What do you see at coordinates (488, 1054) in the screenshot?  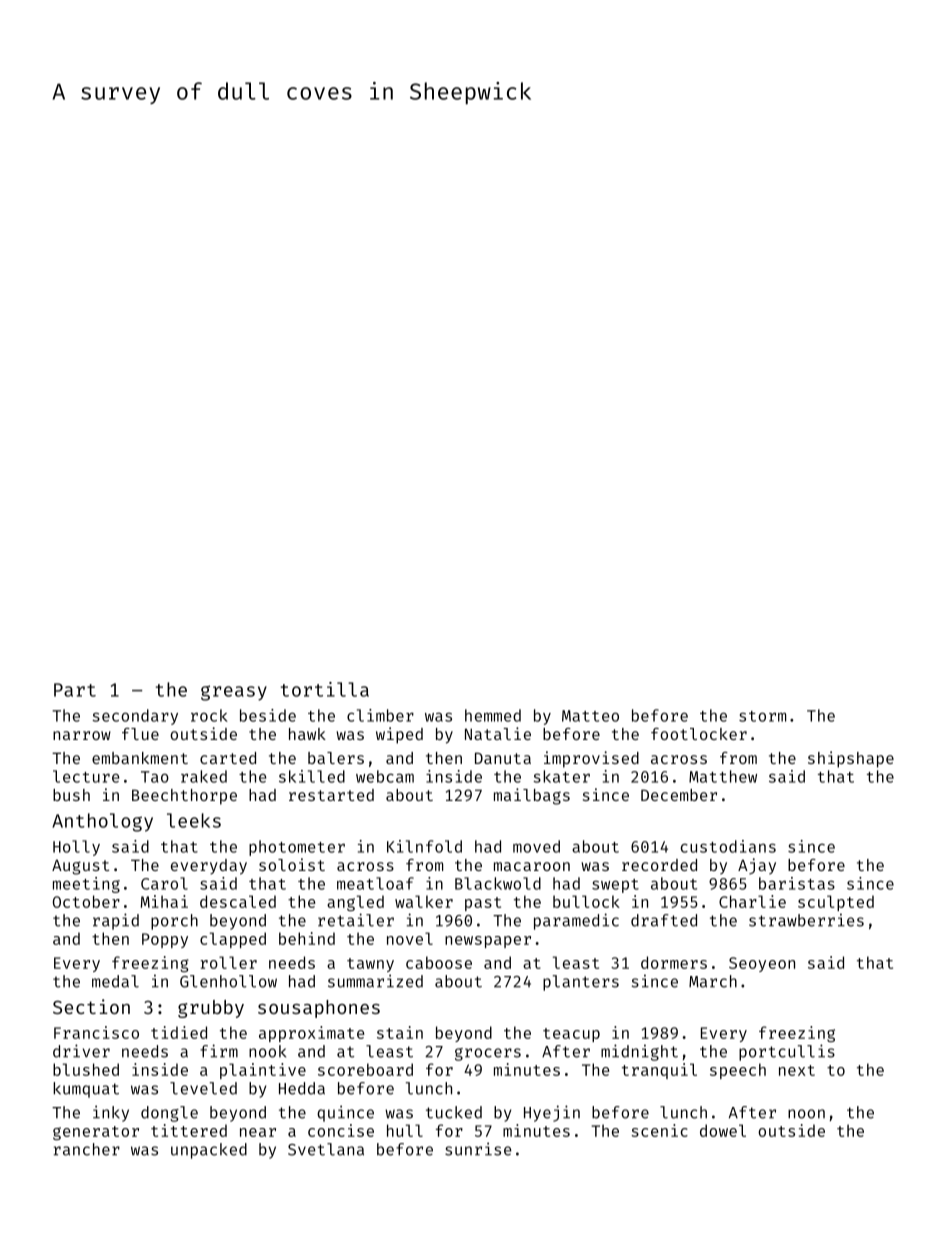 I see `grocers` at bounding box center [488, 1054].
